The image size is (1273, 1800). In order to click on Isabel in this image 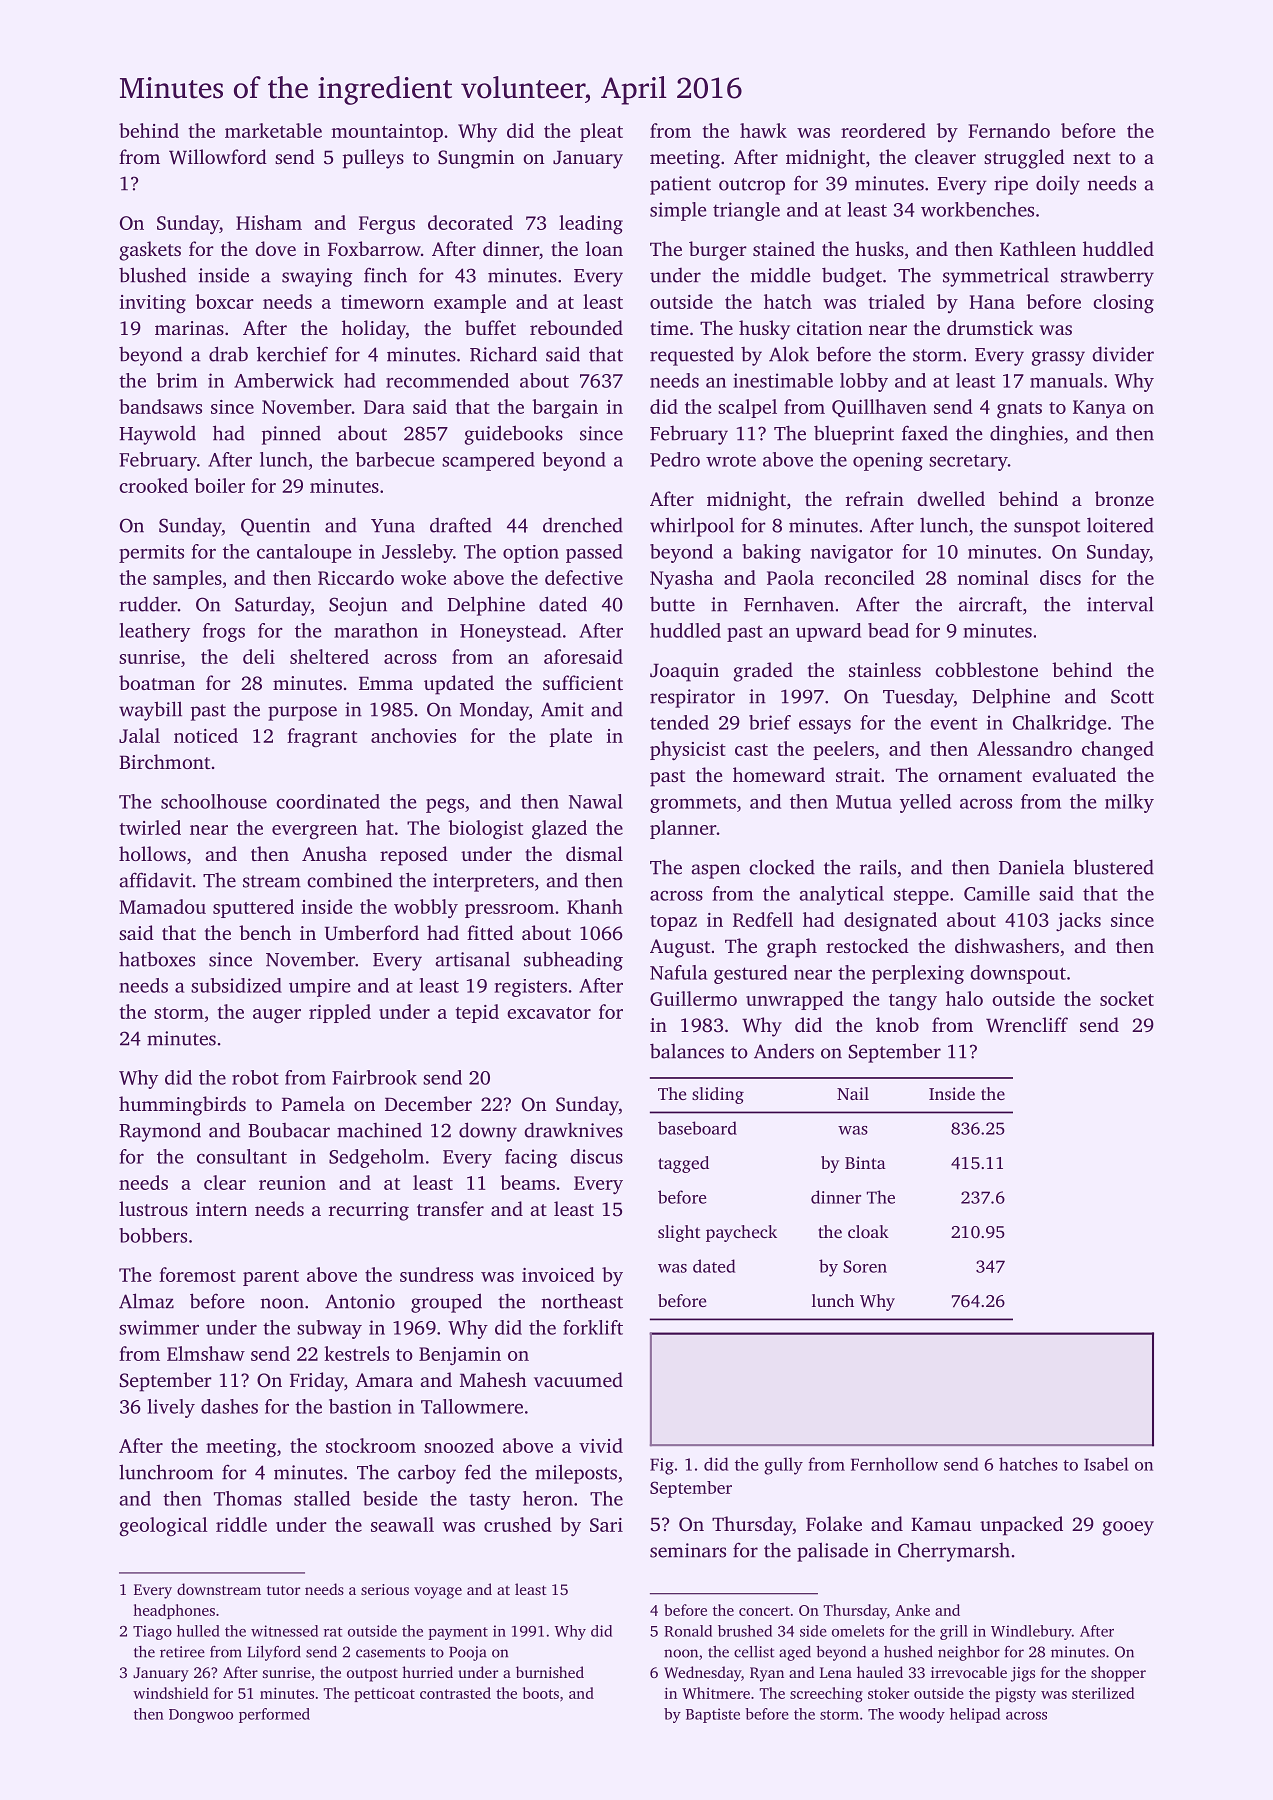, I will do `click(1106, 1464)`.
